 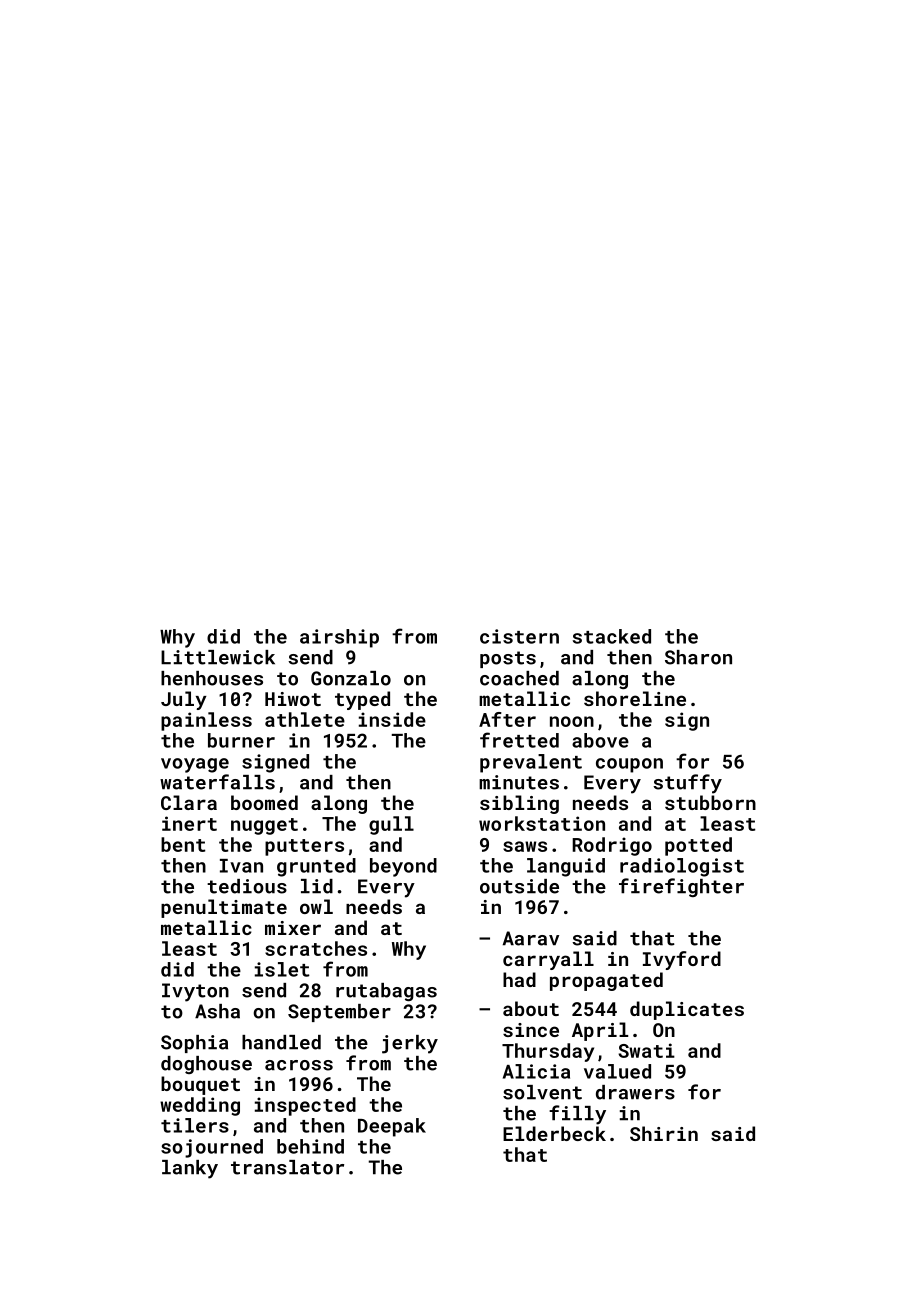 What do you see at coordinates (392, 1127) in the screenshot?
I see `Deepak` at bounding box center [392, 1127].
